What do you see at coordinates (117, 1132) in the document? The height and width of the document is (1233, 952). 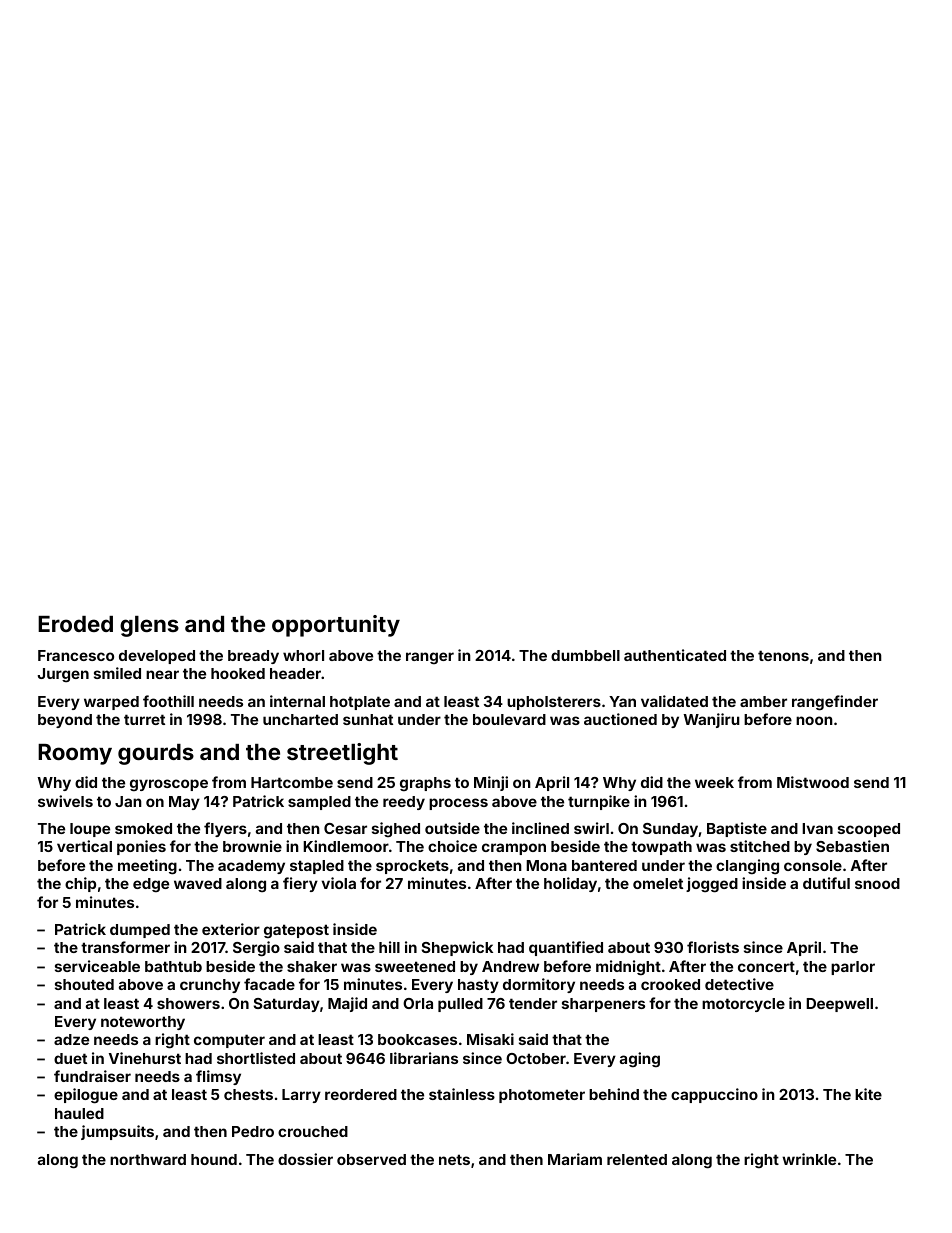 I see `jumpsuits` at bounding box center [117, 1132].
